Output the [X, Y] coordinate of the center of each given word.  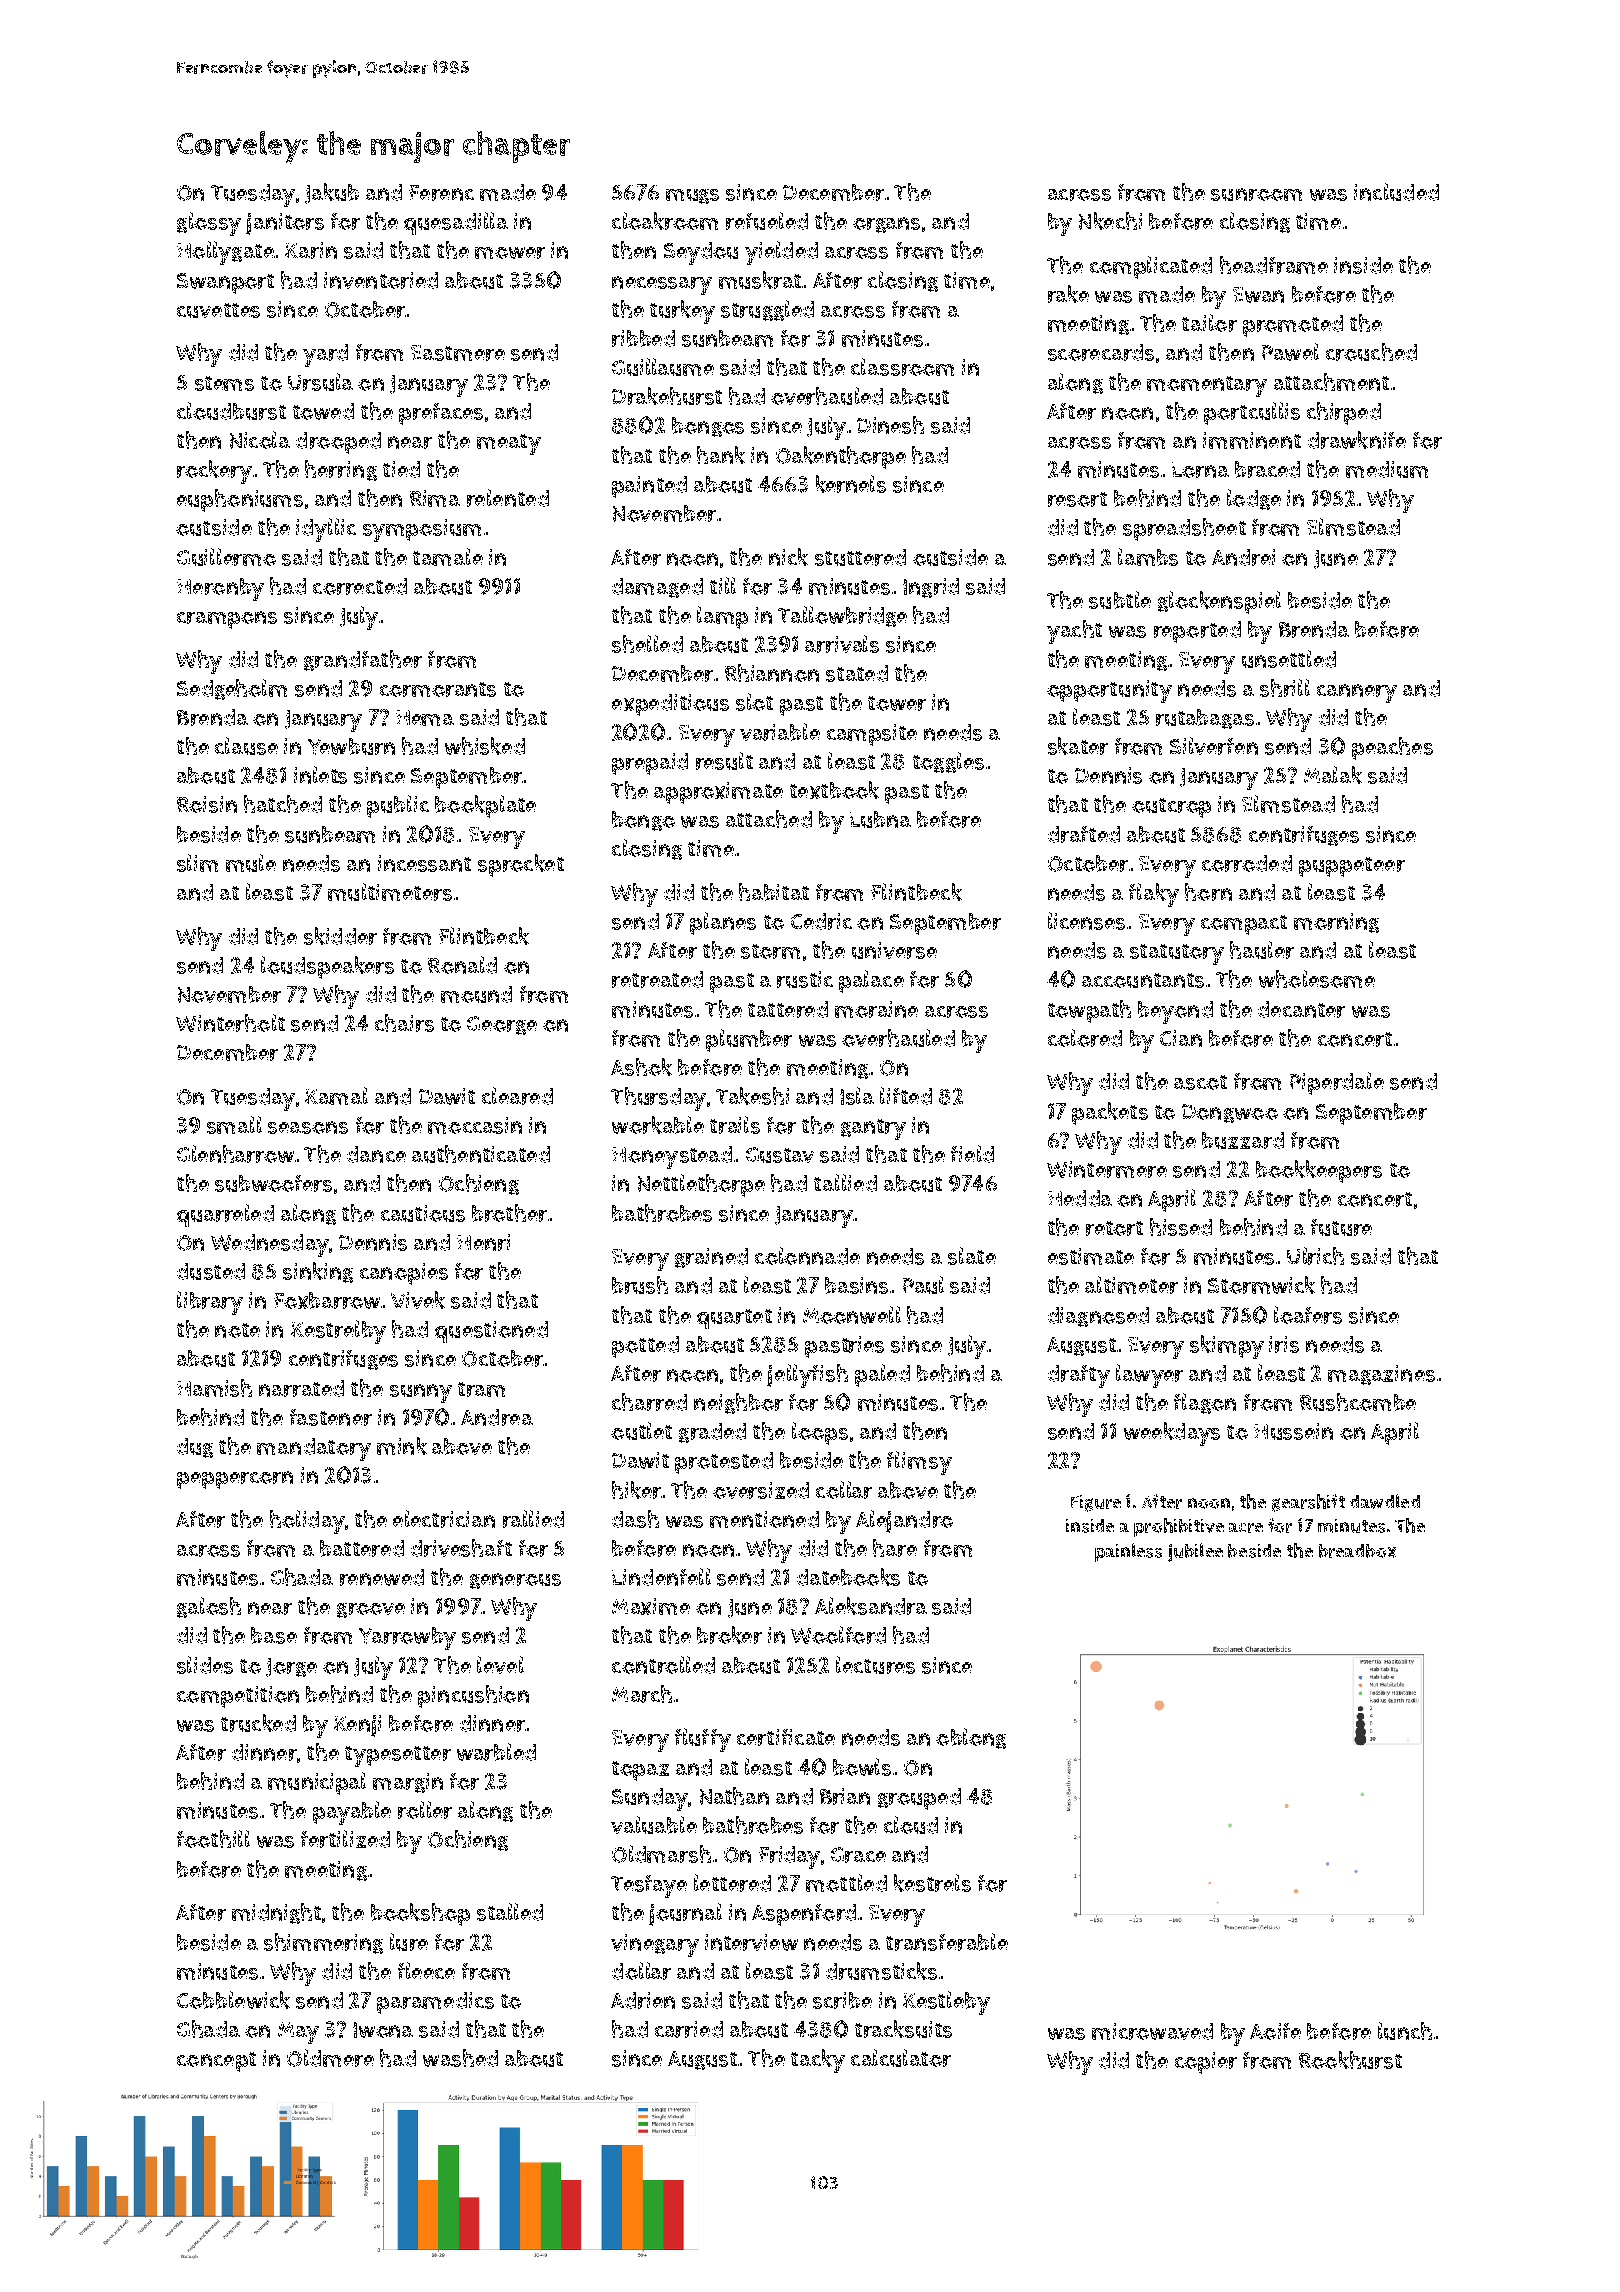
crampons [227, 620]
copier [1206, 2063]
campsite [872, 735]
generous [515, 1581]
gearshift [1308, 1503]
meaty [509, 444]
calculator [901, 2058]
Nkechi [1110, 221]
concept [216, 2062]
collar [844, 1490]
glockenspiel [1219, 602]
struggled [767, 310]
